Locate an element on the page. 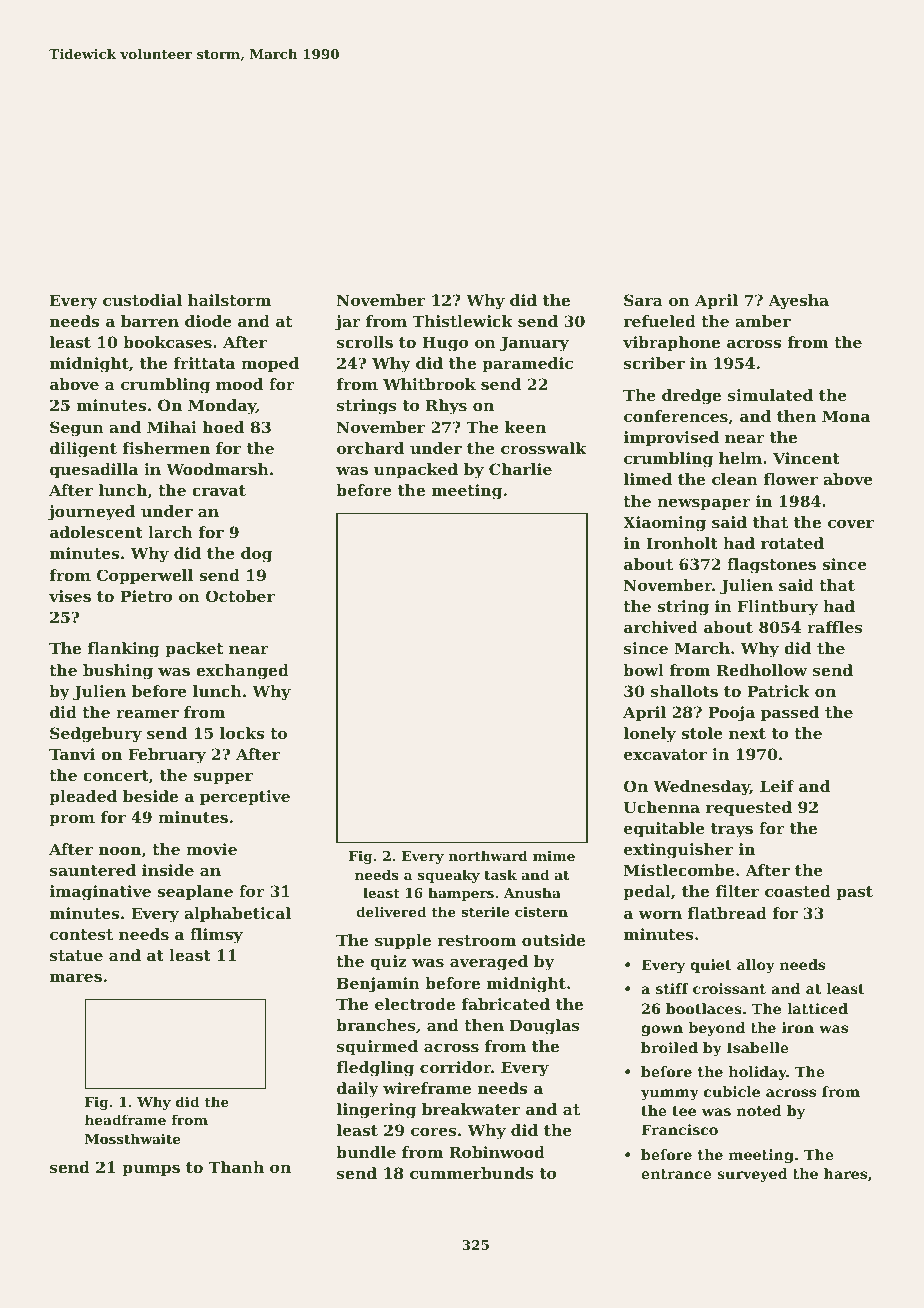  surveyed is located at coordinates (752, 1175).
